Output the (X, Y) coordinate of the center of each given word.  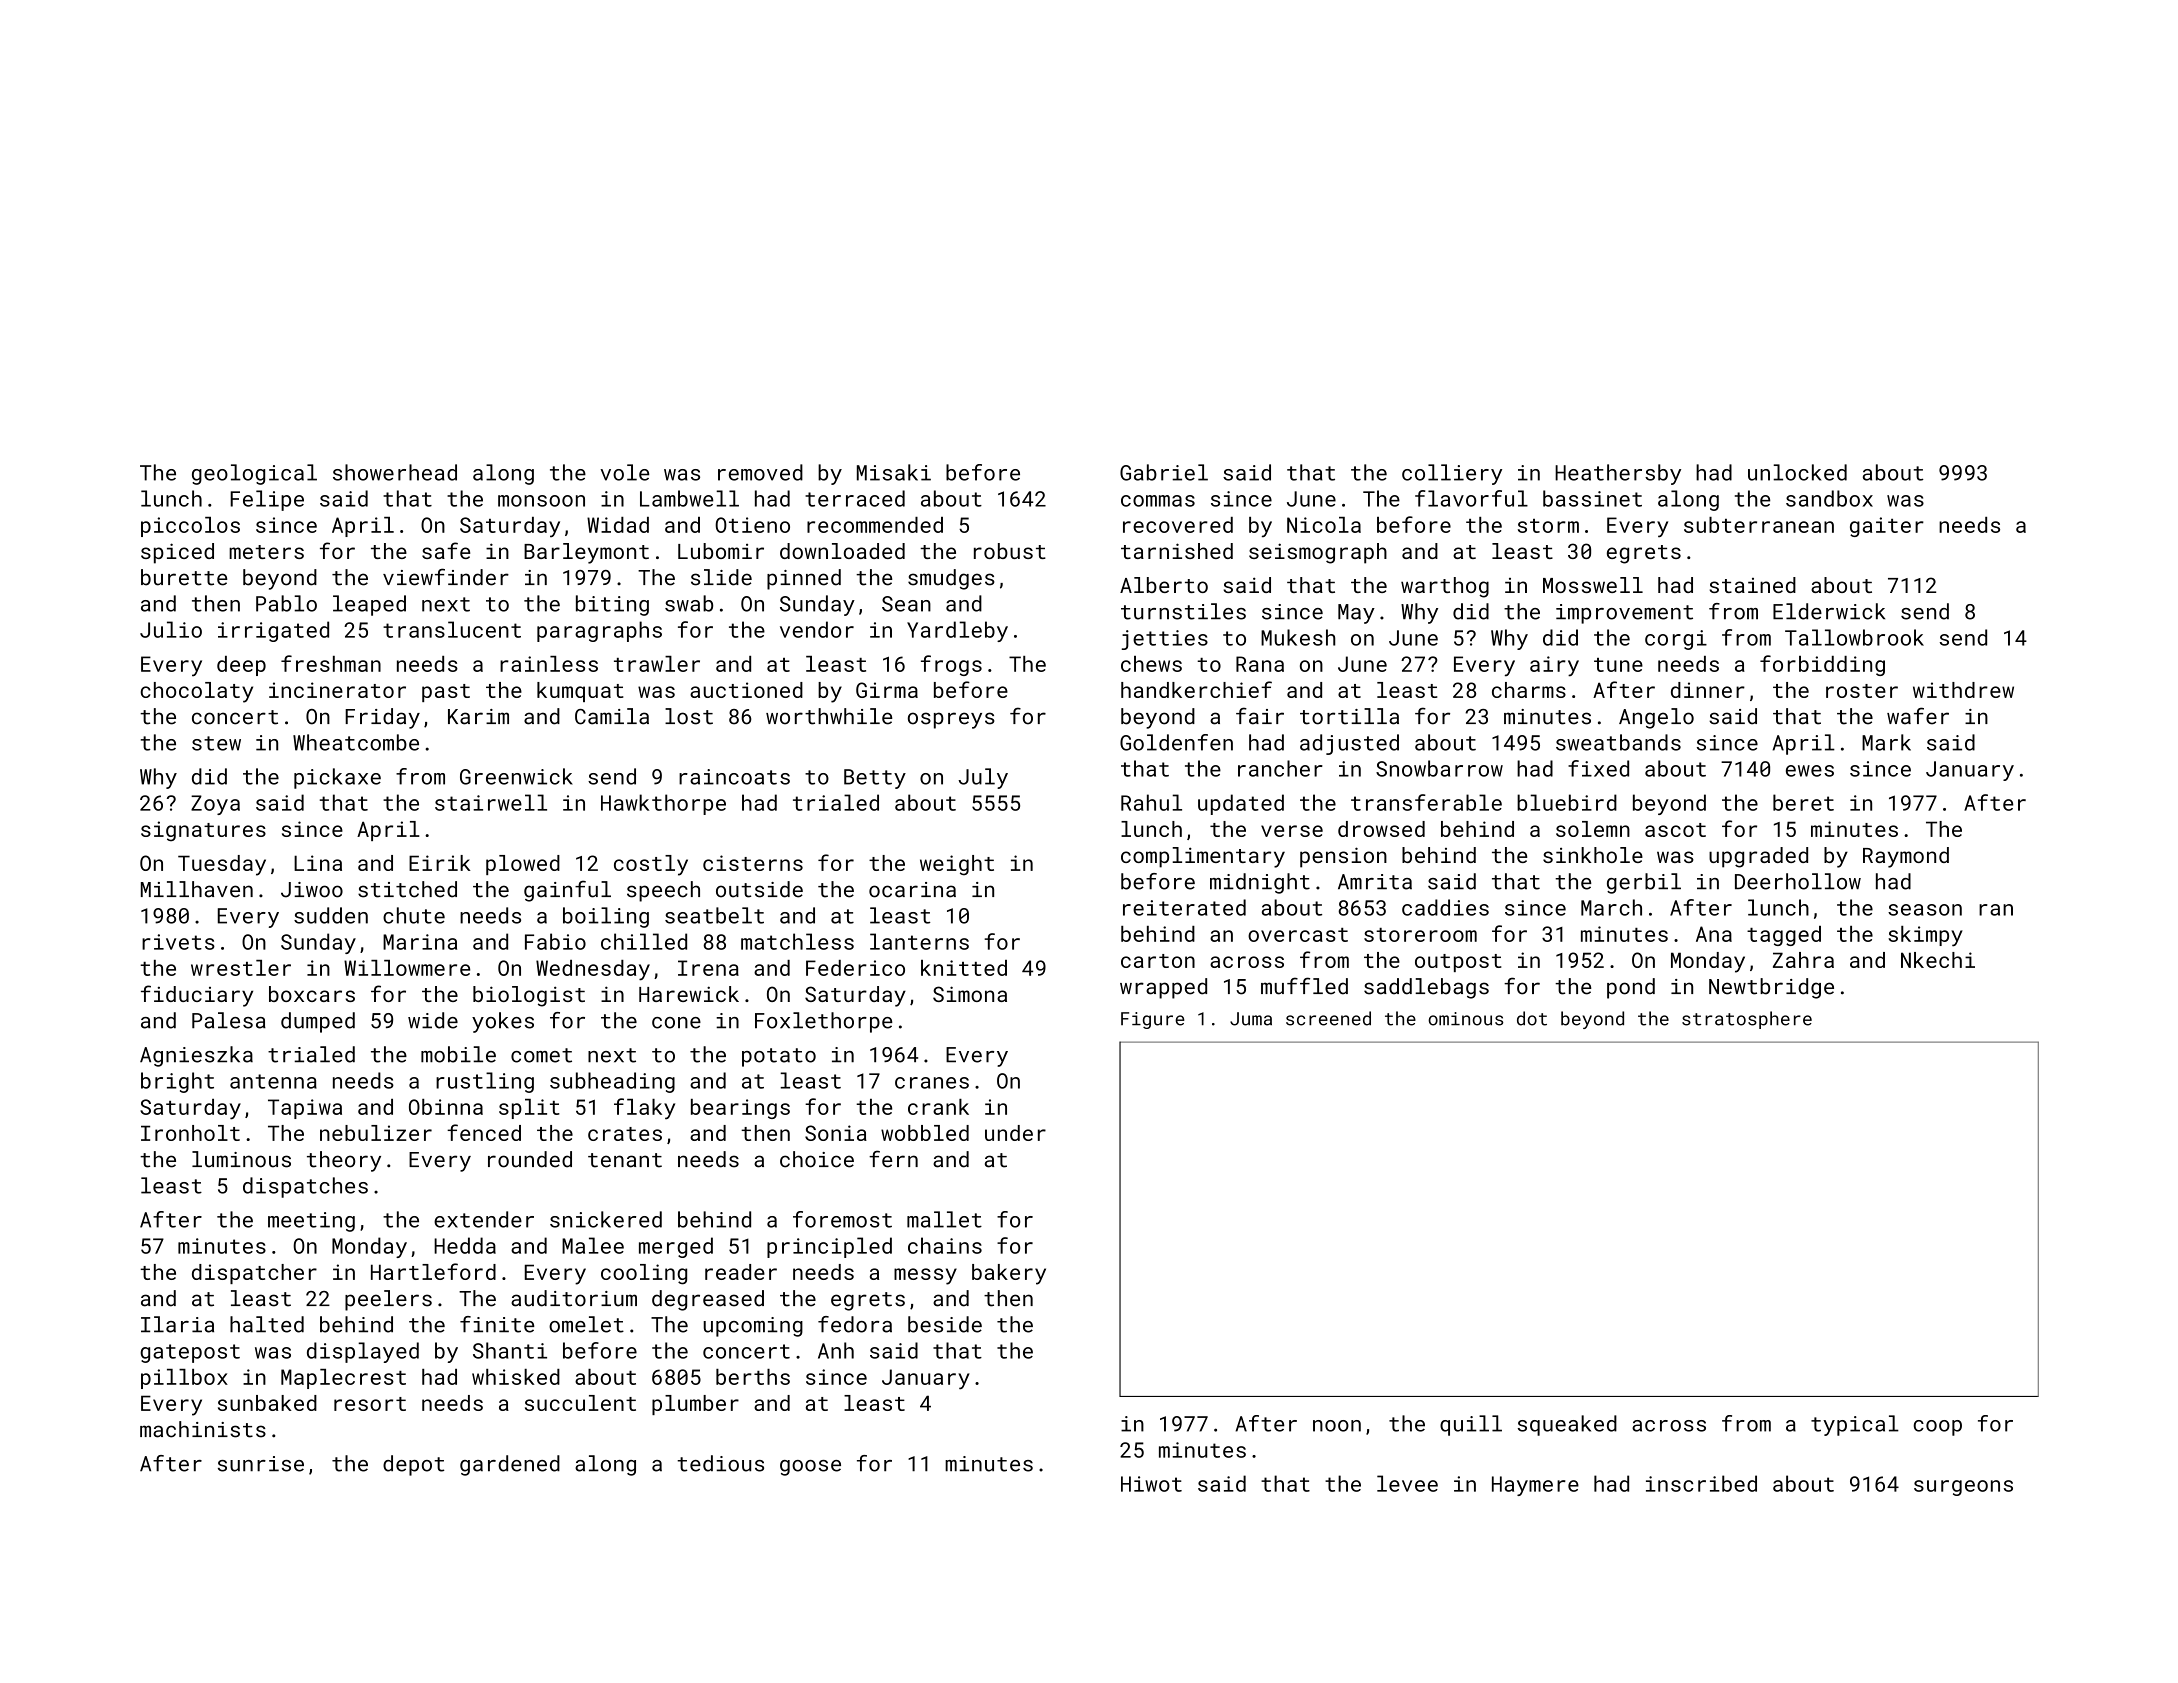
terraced (855, 498)
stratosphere (1747, 1020)
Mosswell (1593, 585)
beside (945, 1324)
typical (1855, 1425)
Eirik (440, 863)
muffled (1304, 986)
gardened (510, 1465)
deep (241, 666)
